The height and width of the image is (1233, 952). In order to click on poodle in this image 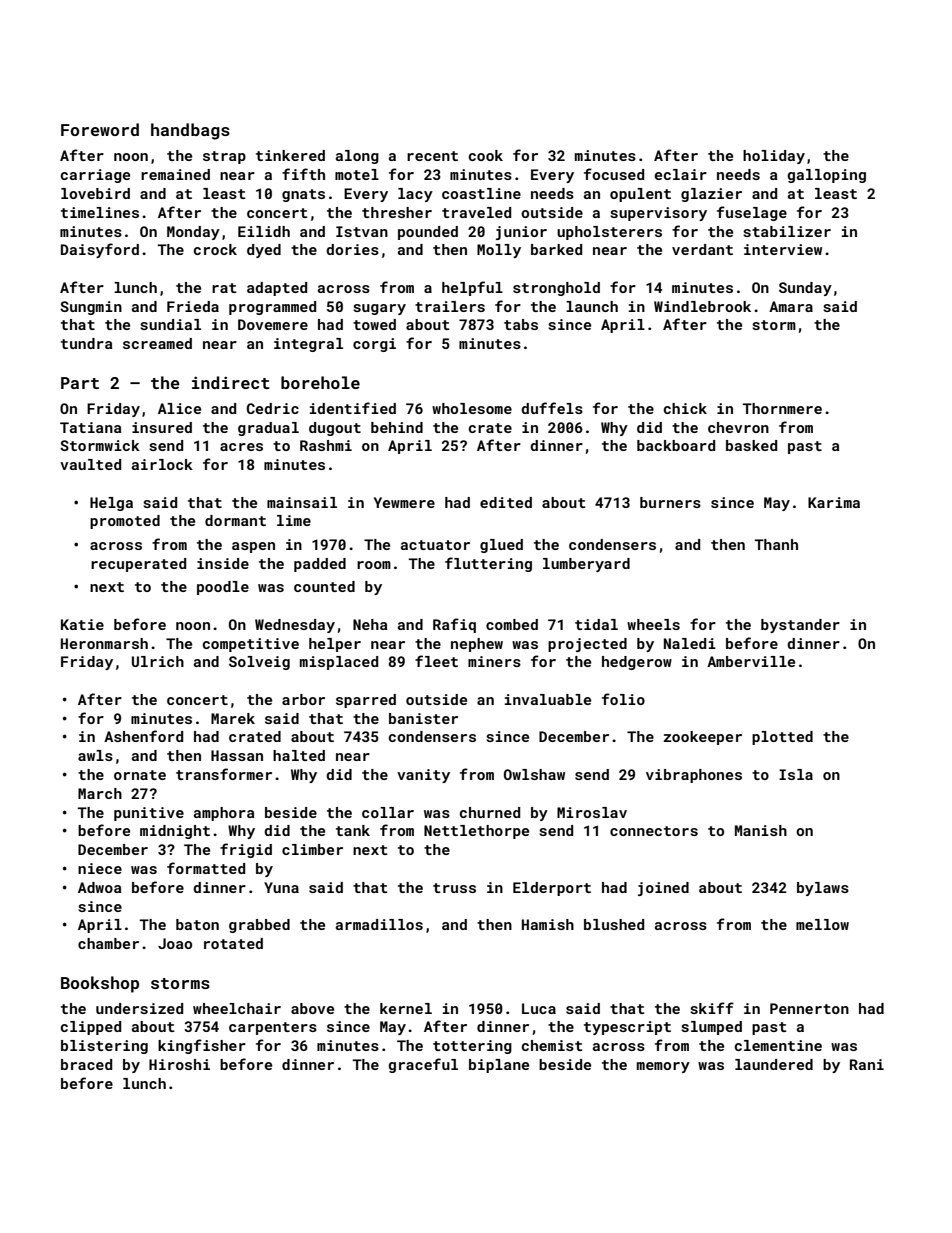, I will do `click(223, 588)`.
